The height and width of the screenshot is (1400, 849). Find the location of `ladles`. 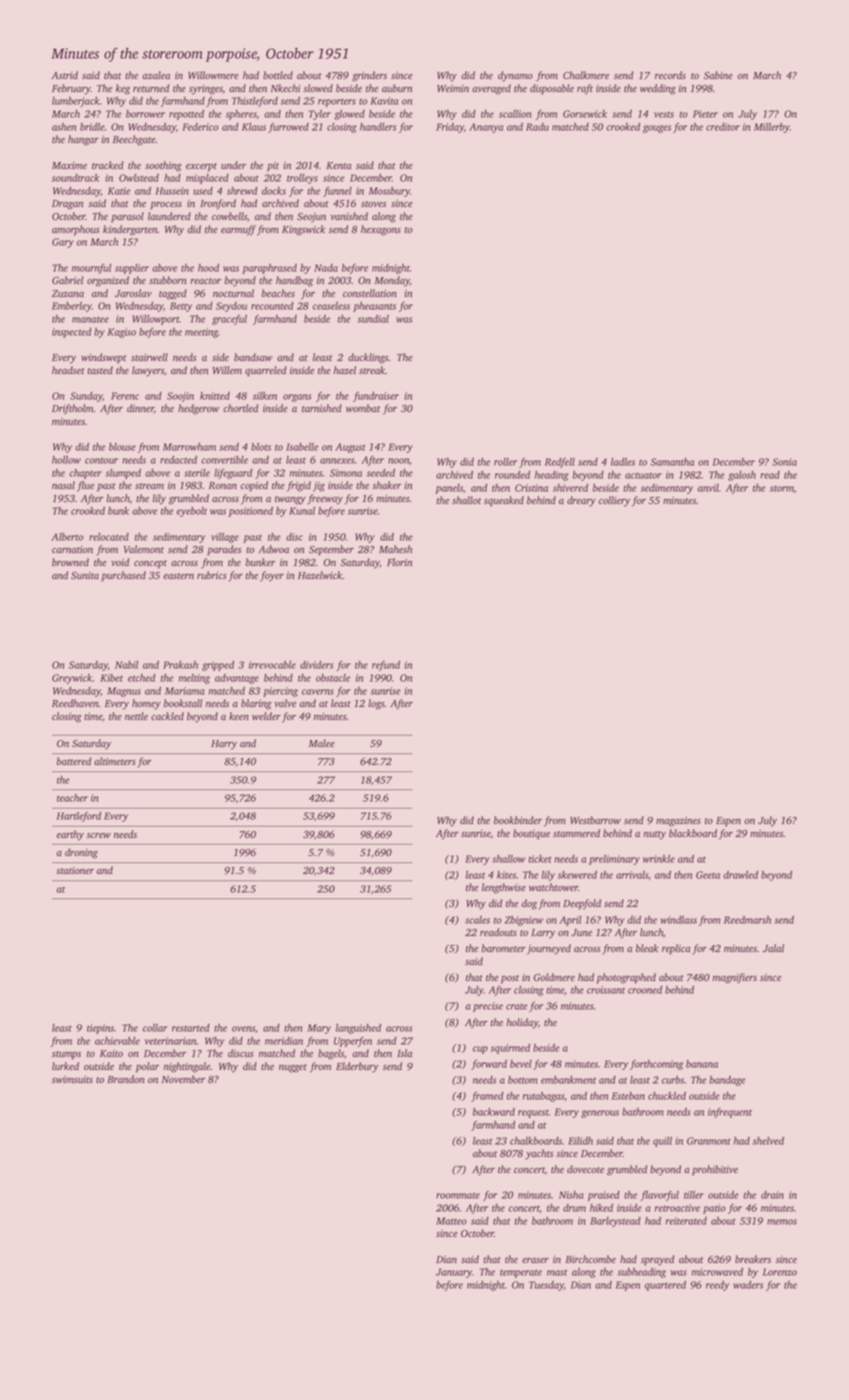

ladles is located at coordinates (623, 462).
